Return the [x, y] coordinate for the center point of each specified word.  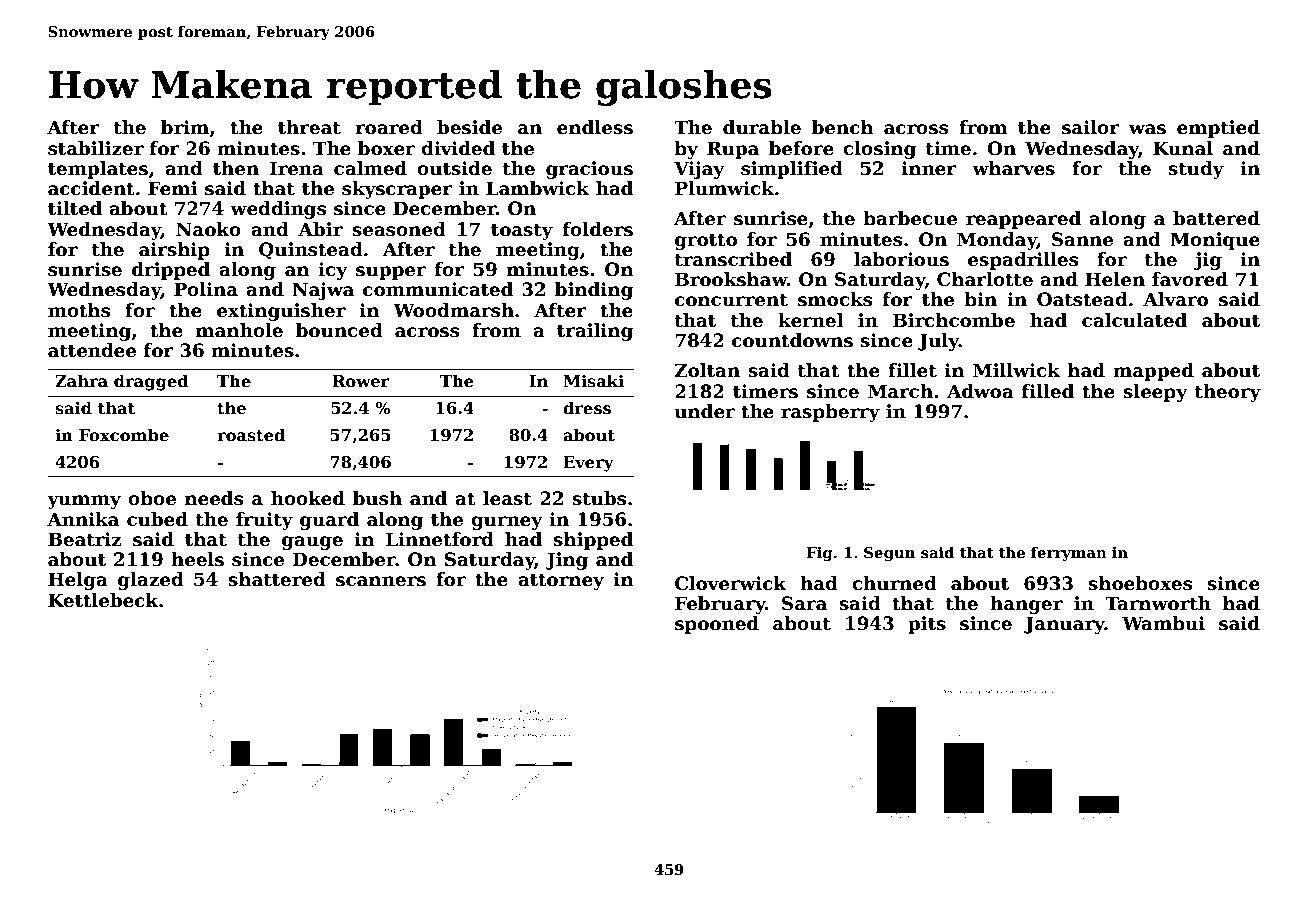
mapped [1153, 372]
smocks [835, 299]
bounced [339, 330]
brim [185, 127]
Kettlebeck [103, 600]
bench [843, 127]
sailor [1090, 127]
